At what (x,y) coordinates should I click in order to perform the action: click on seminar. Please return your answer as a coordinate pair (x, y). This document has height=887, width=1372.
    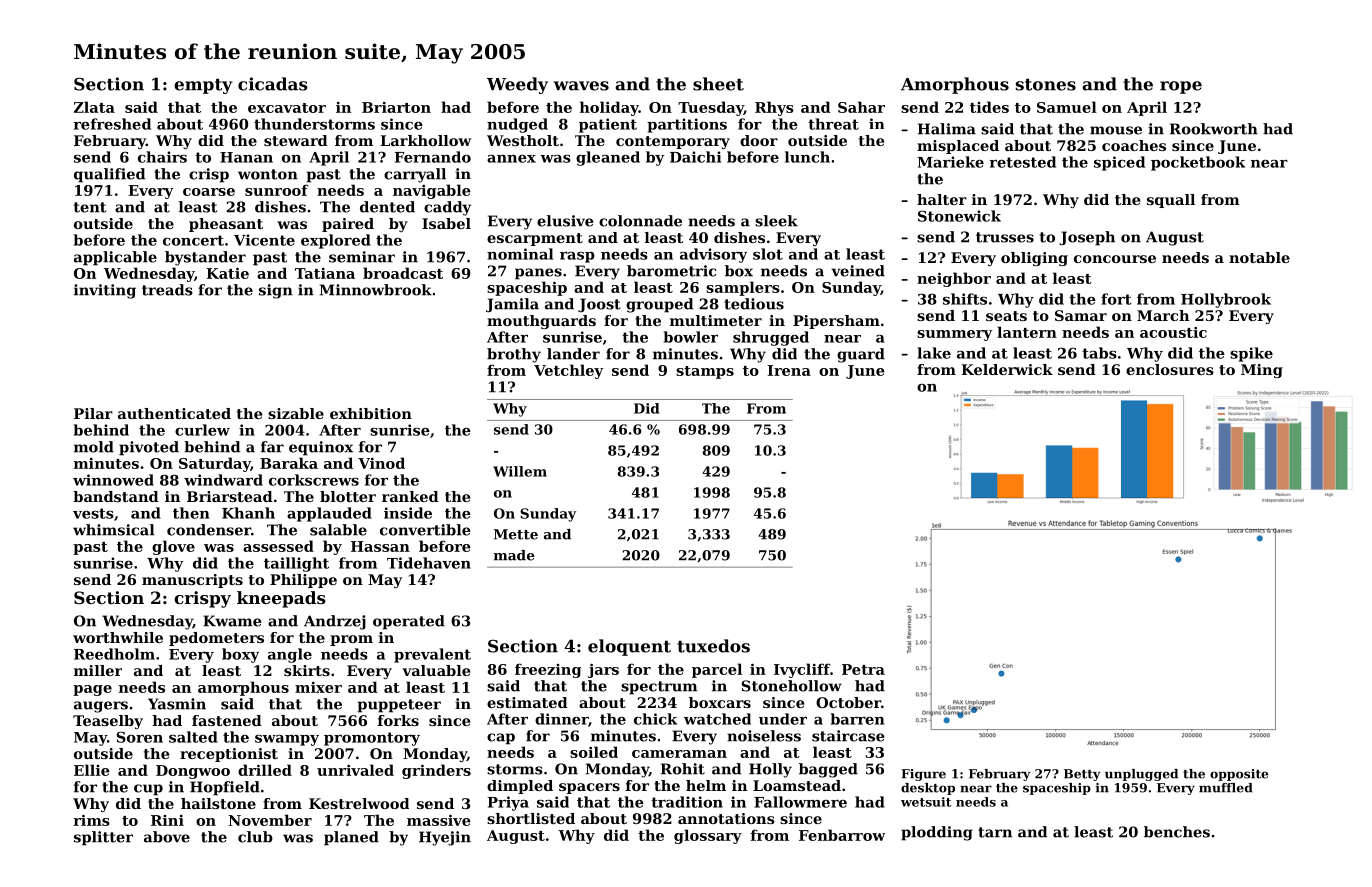
    Looking at the image, I should click on (362, 257).
